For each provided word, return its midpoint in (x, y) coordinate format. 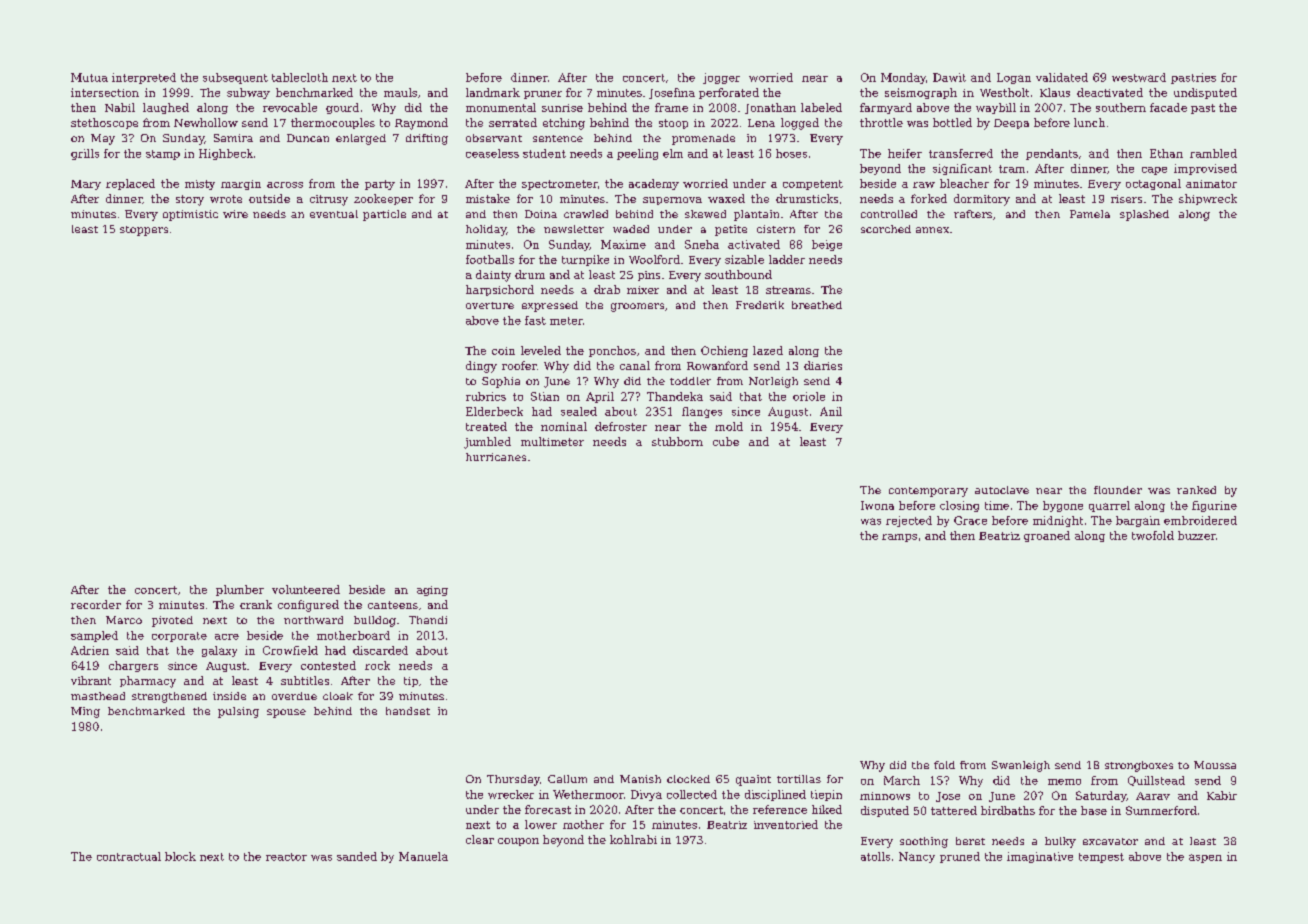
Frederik (760, 305)
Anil (831, 411)
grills (85, 154)
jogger (721, 78)
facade (1168, 107)
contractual (129, 856)
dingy (481, 367)
